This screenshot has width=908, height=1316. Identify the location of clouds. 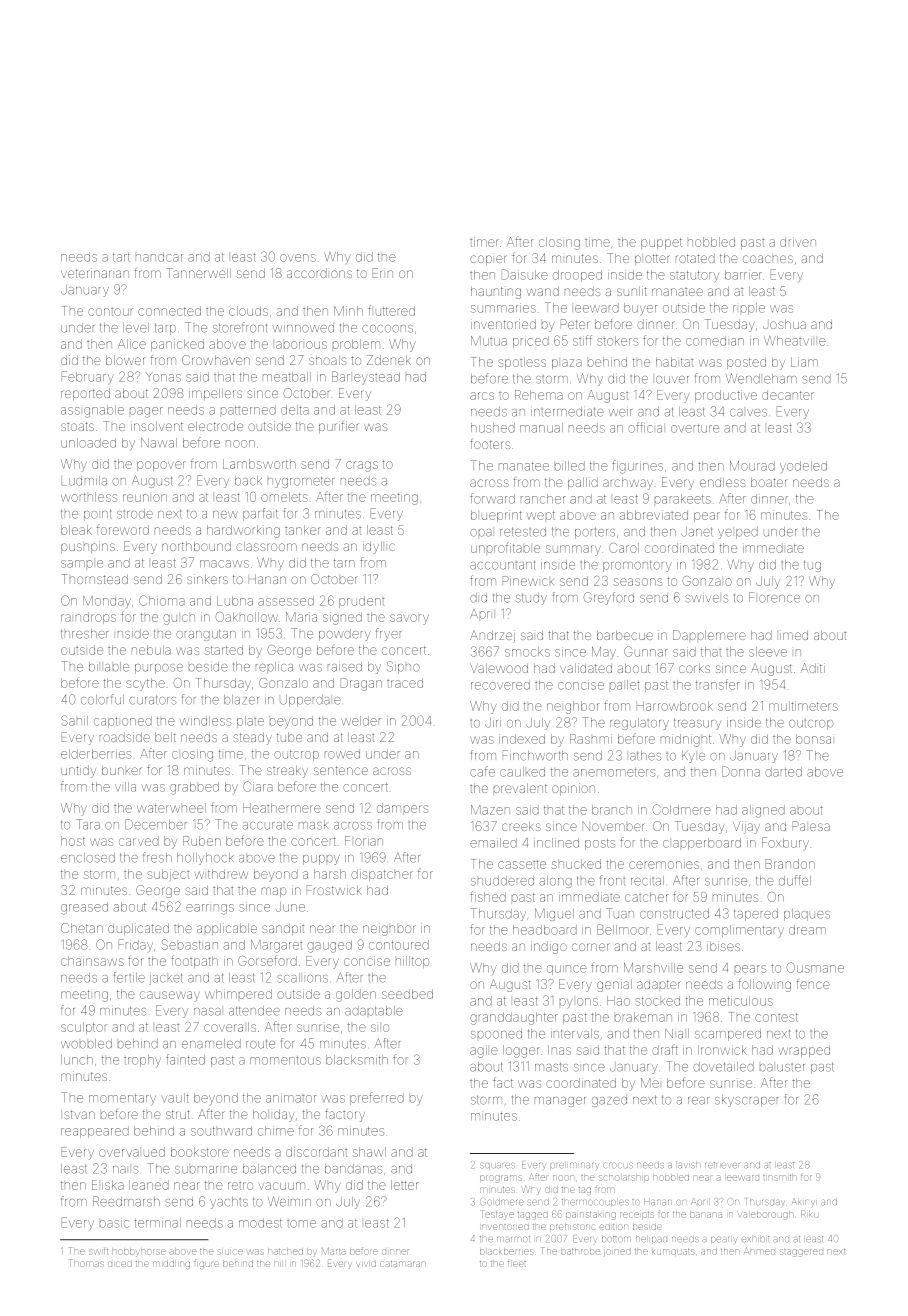
(248, 311).
